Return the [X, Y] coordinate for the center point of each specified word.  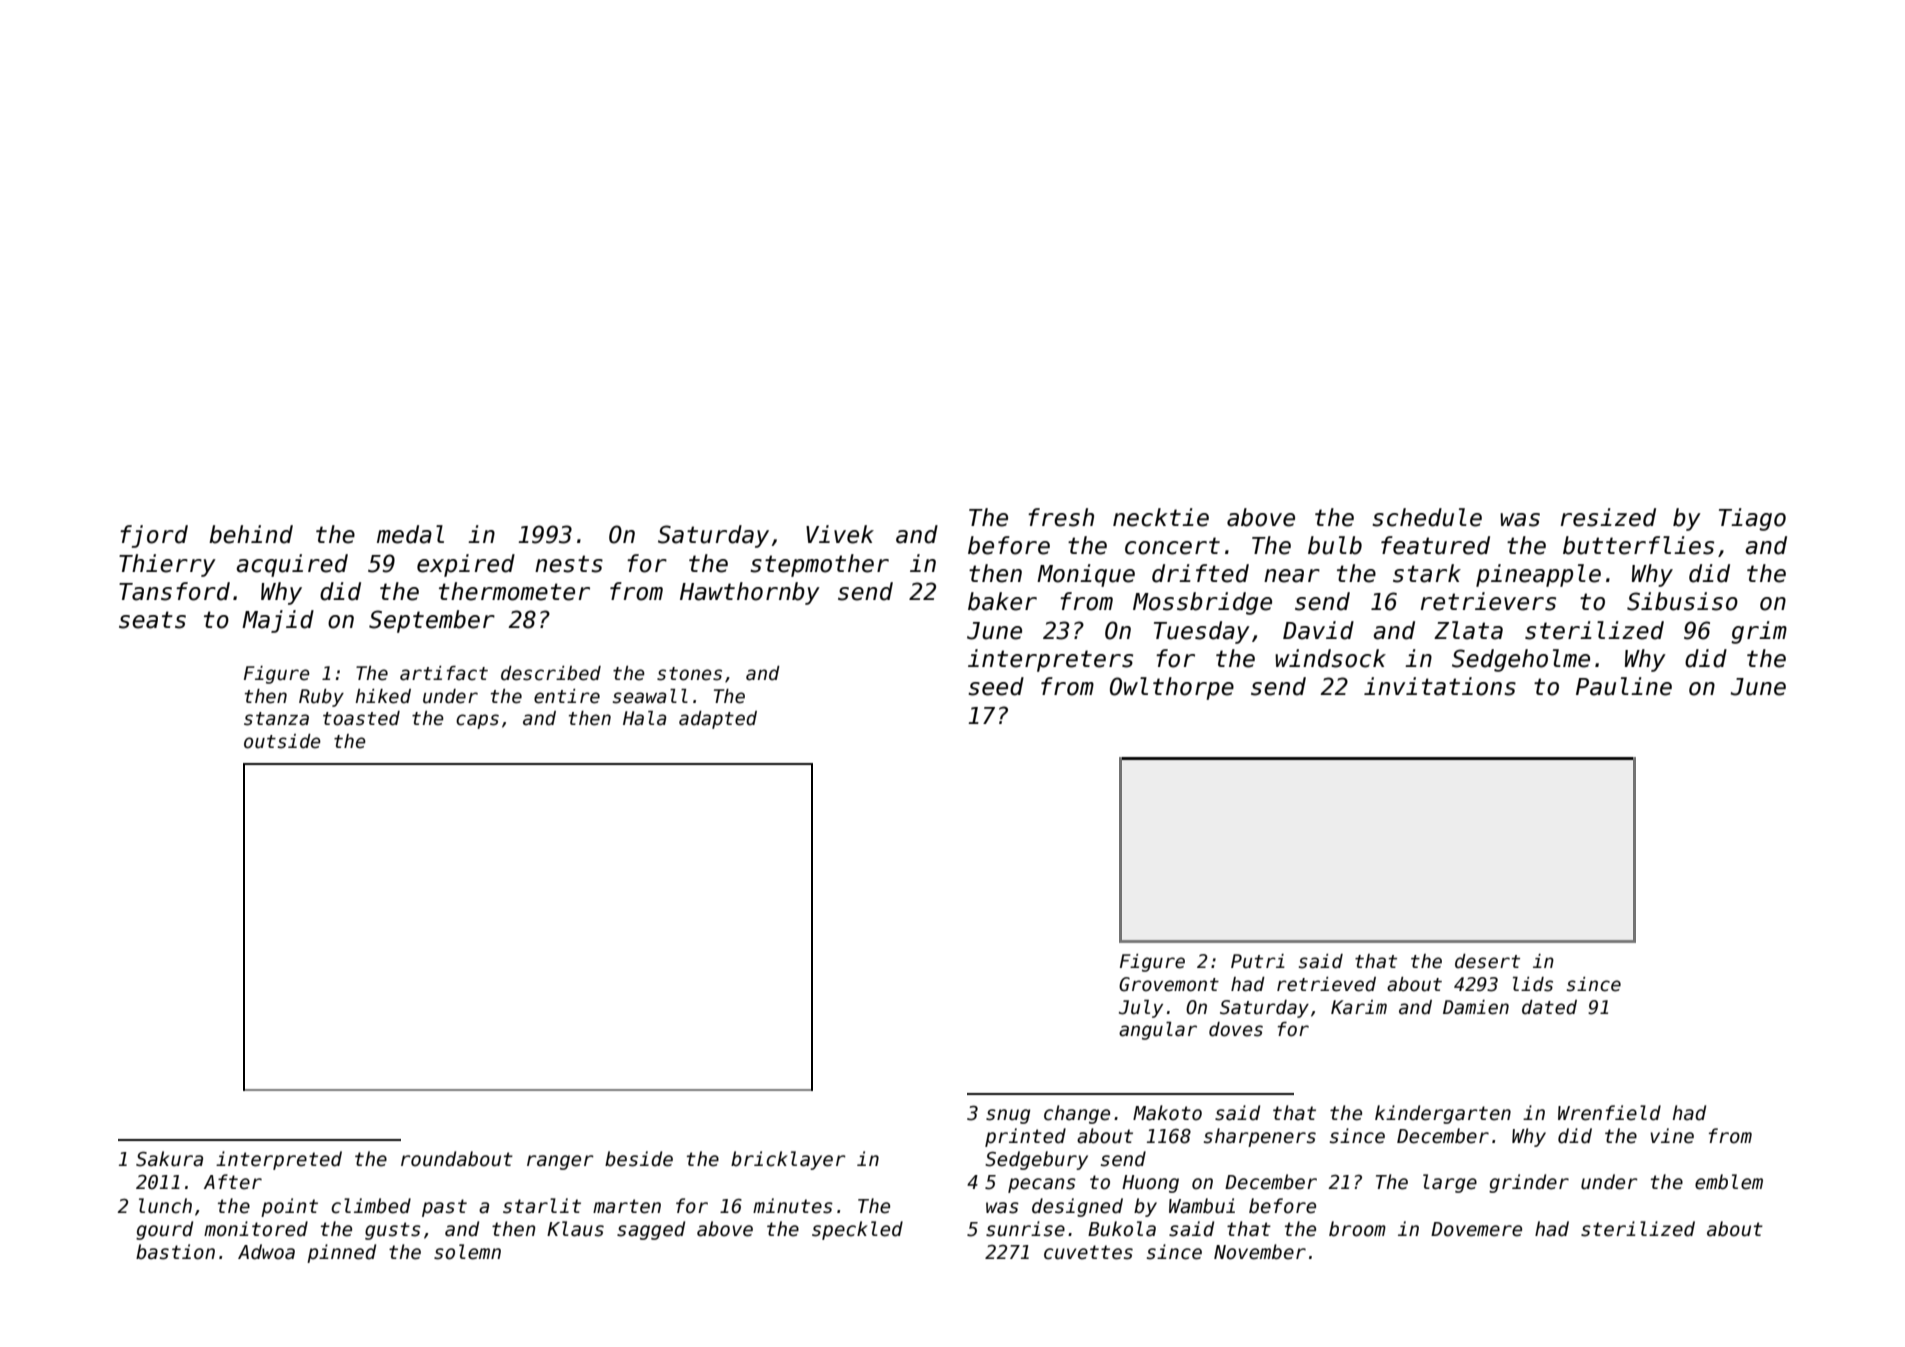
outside [282, 741]
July [1141, 1009]
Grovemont [1169, 984]
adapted [718, 720]
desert [1487, 961]
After [233, 1182]
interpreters [1050, 660]
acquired [292, 565]
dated [1549, 1007]
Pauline [1624, 686]
